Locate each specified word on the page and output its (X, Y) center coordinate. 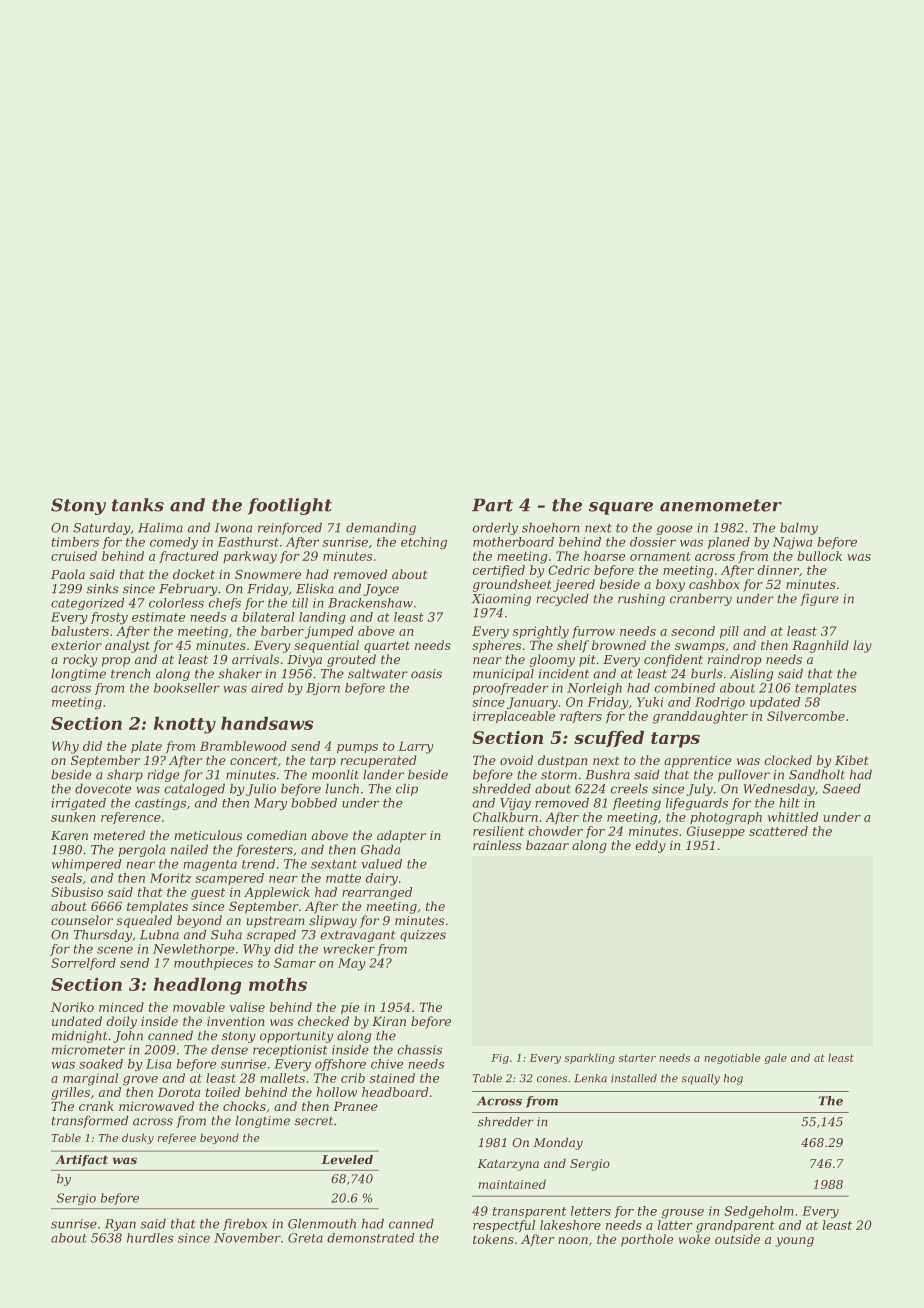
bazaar (547, 845)
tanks (138, 505)
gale (775, 1058)
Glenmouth (322, 1223)
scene (115, 950)
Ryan (120, 1225)
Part (492, 505)
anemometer (721, 505)
